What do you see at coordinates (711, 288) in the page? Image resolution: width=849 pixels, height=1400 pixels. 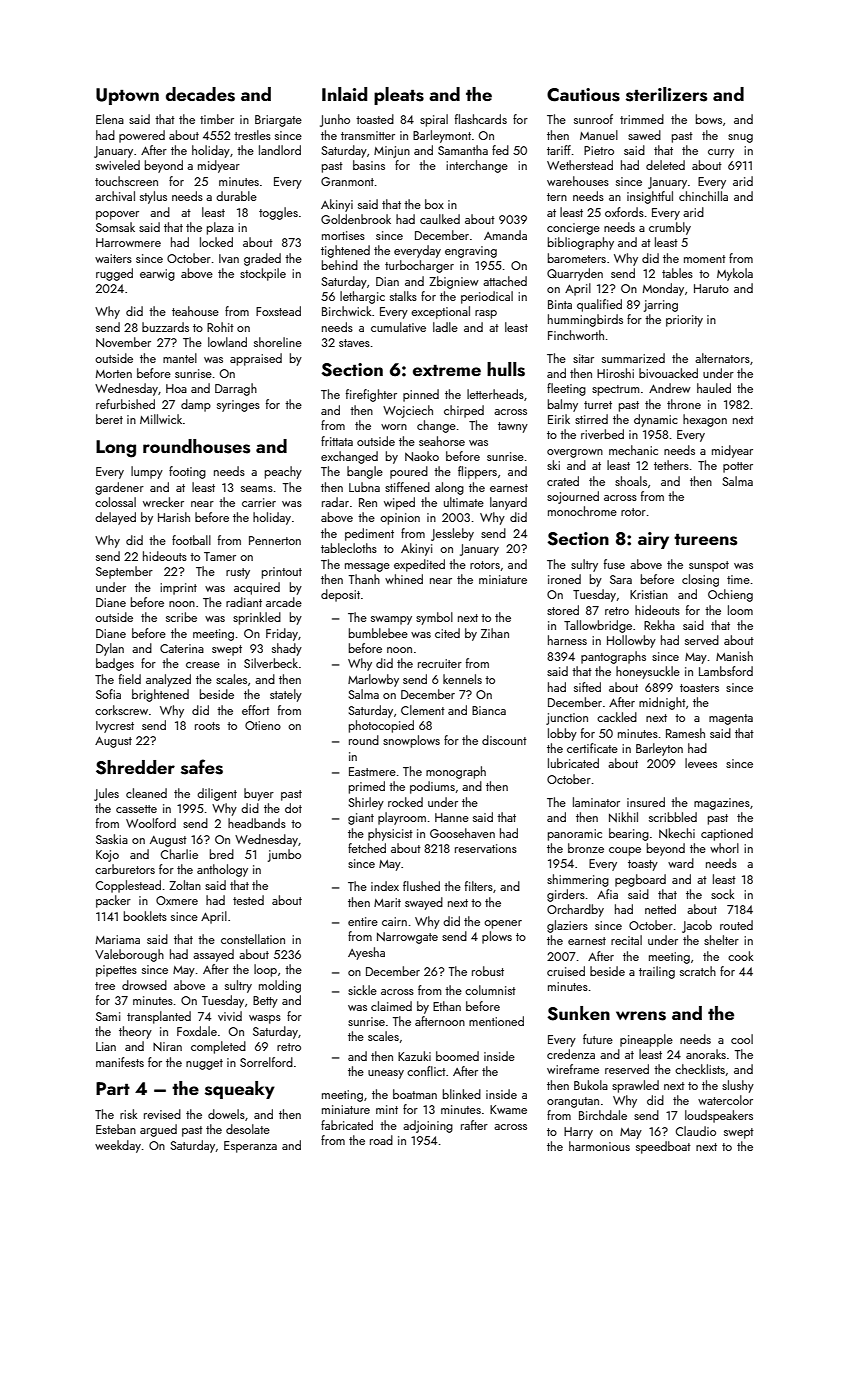 I see `Haruto` at bounding box center [711, 288].
